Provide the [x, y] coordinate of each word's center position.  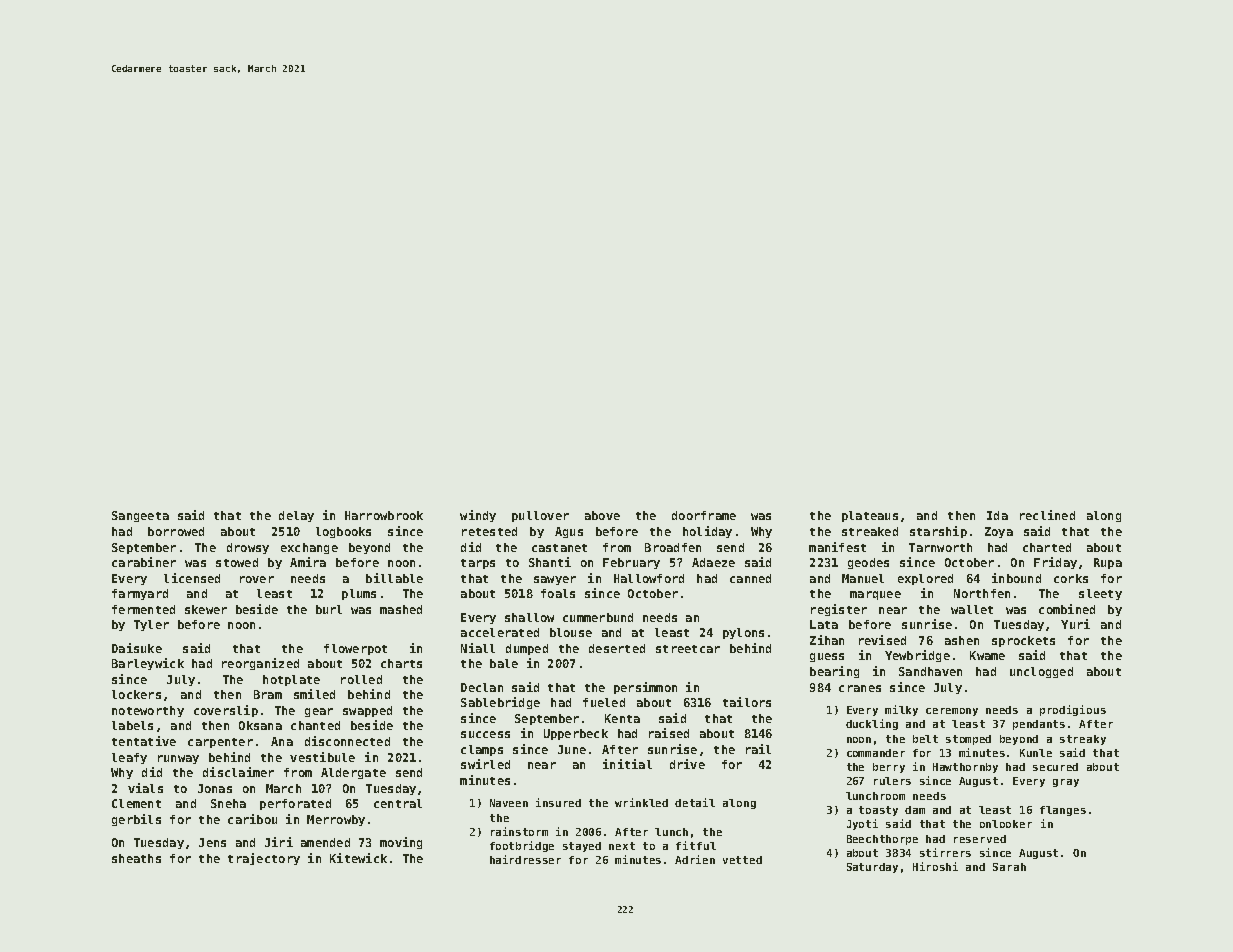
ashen [962, 640]
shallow [529, 617]
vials [145, 788]
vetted [742, 860]
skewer [206, 609]
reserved [980, 839]
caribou [252, 819]
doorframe [704, 515]
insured [558, 802]
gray [1066, 783]
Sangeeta [140, 516]
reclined [1047, 515]
